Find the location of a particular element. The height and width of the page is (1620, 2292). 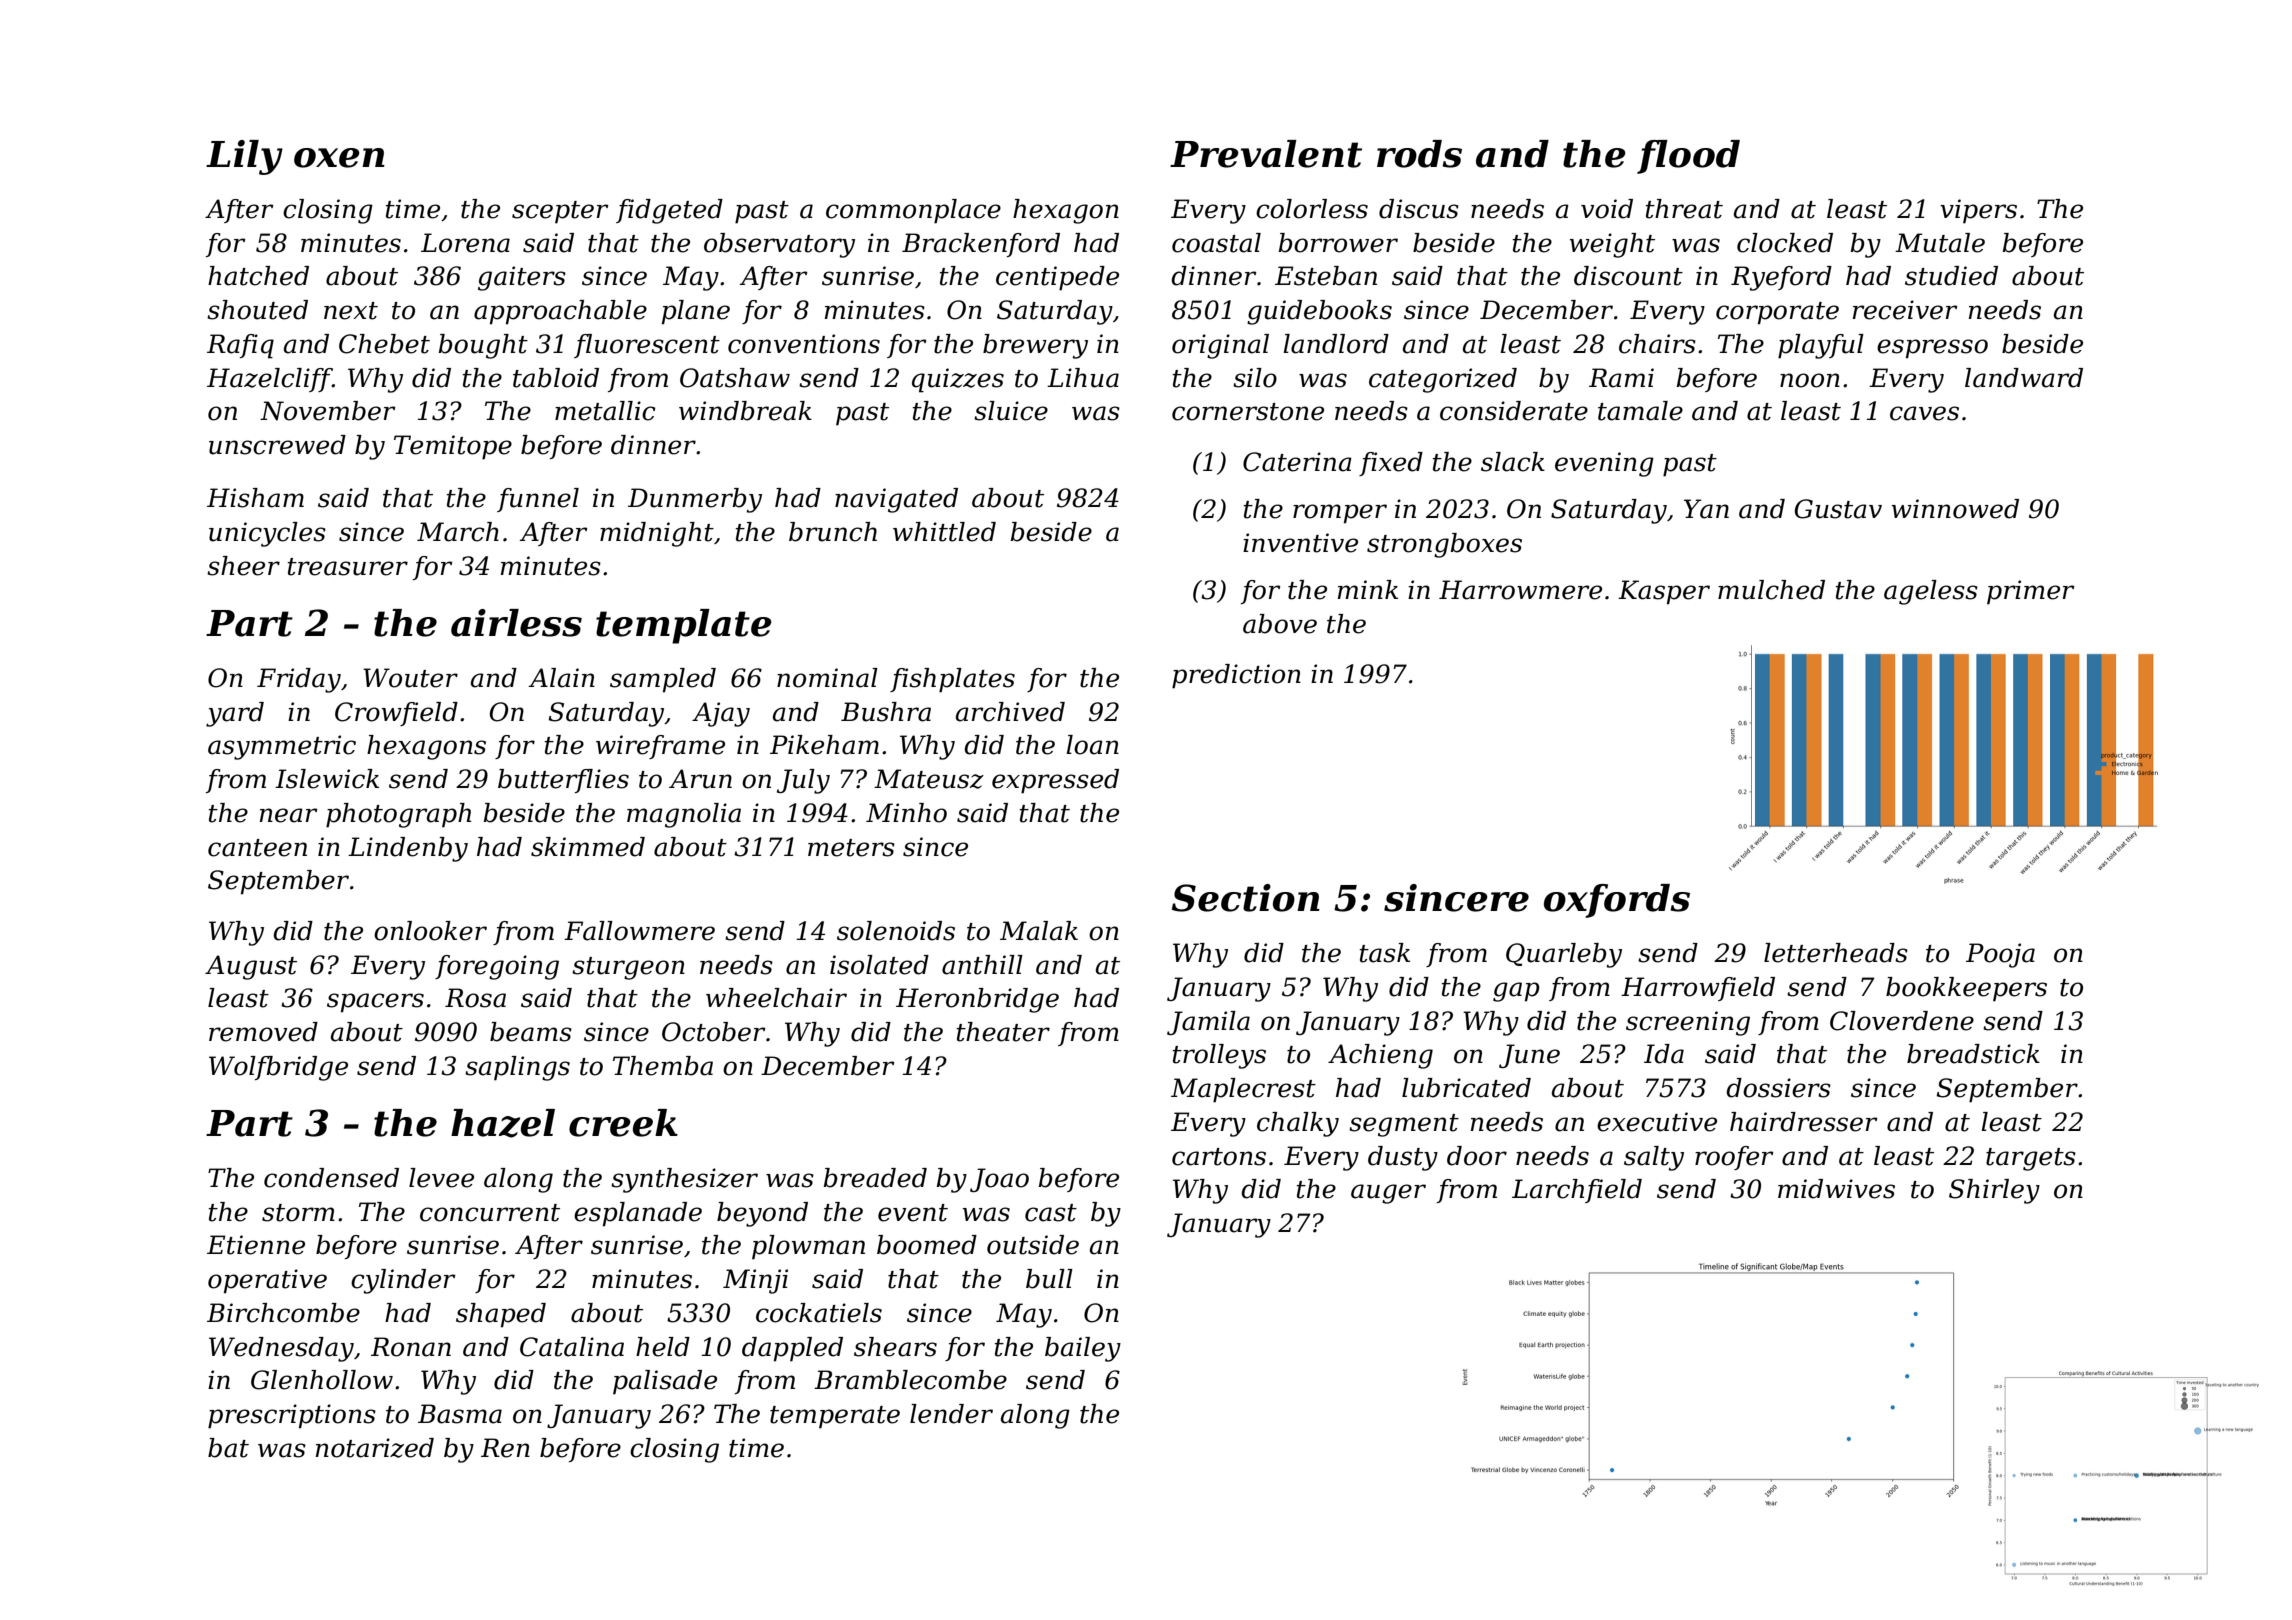

lender is located at coordinates (951, 1414).
